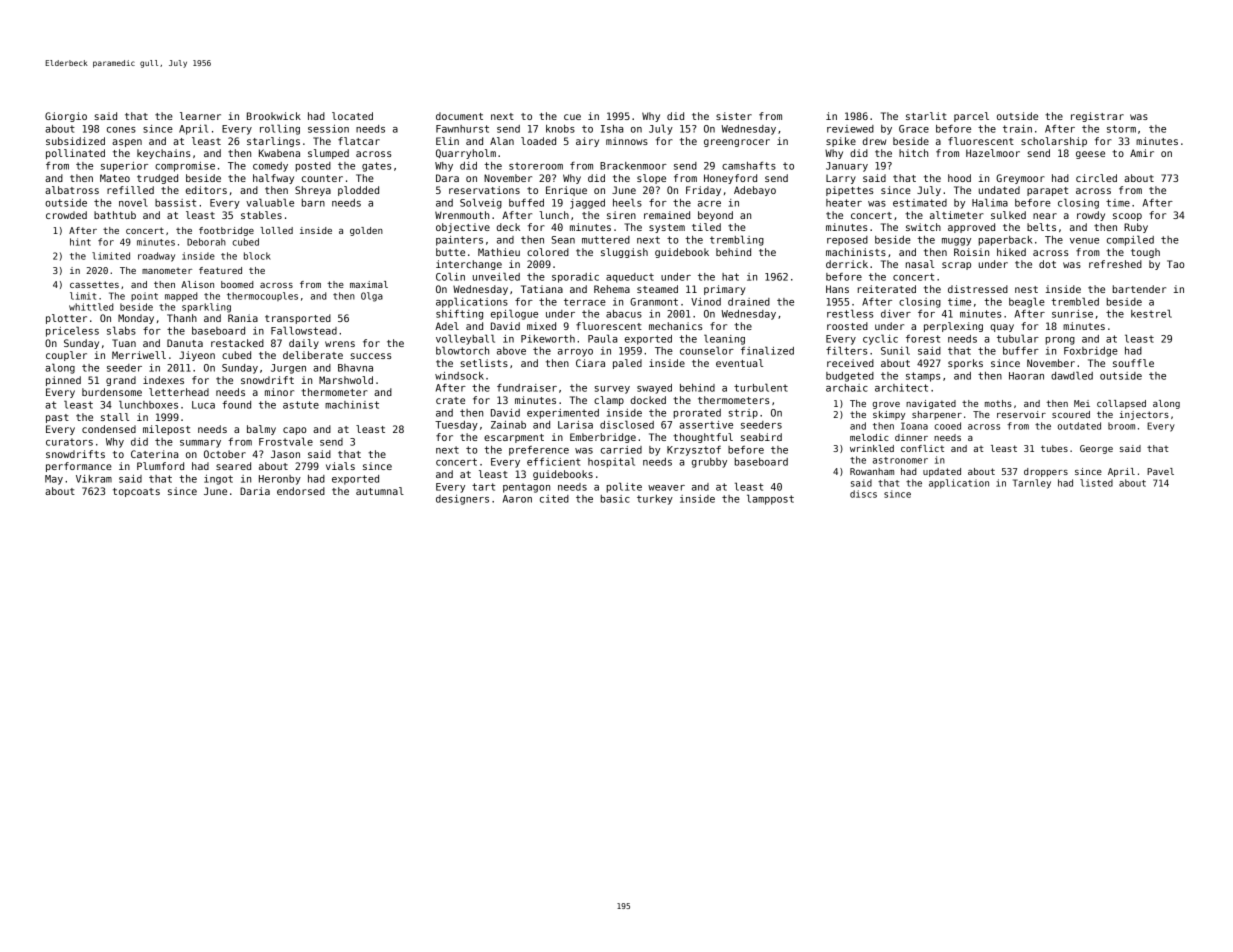 The width and height of the screenshot is (1233, 952). I want to click on manometer, so click(167, 270).
